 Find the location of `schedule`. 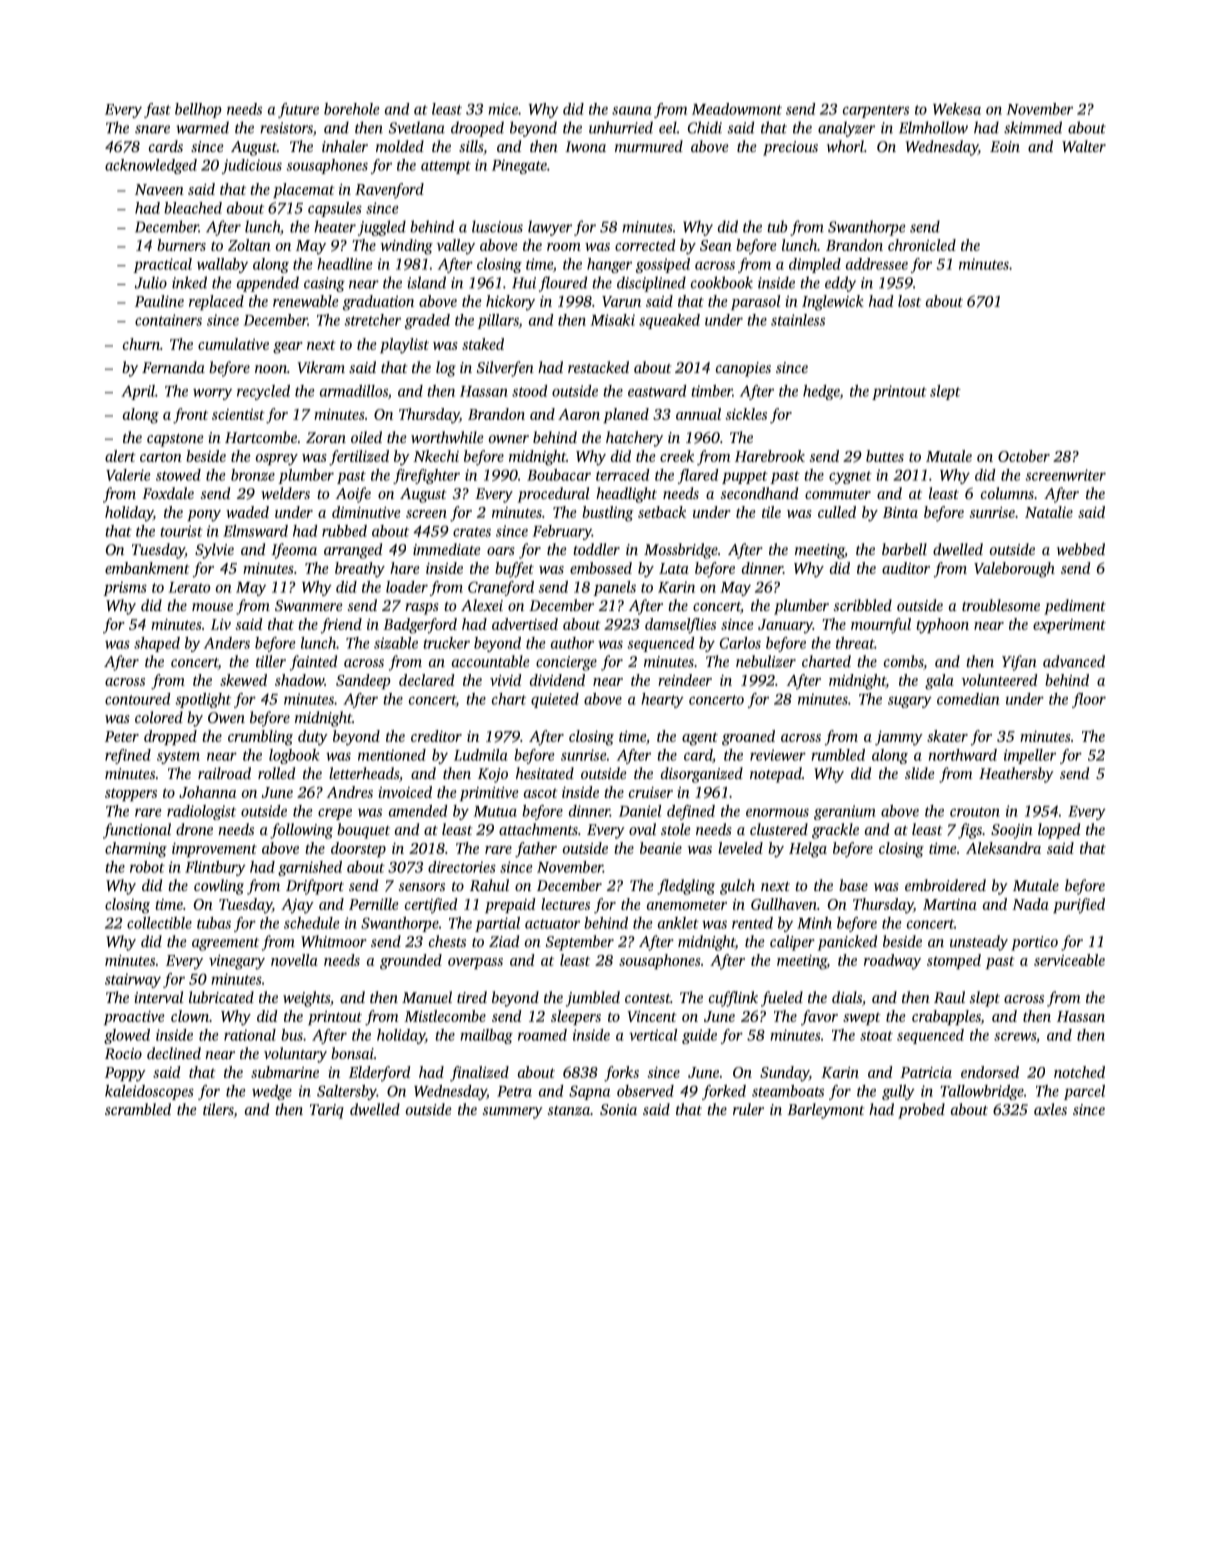

schedule is located at coordinates (312, 923).
